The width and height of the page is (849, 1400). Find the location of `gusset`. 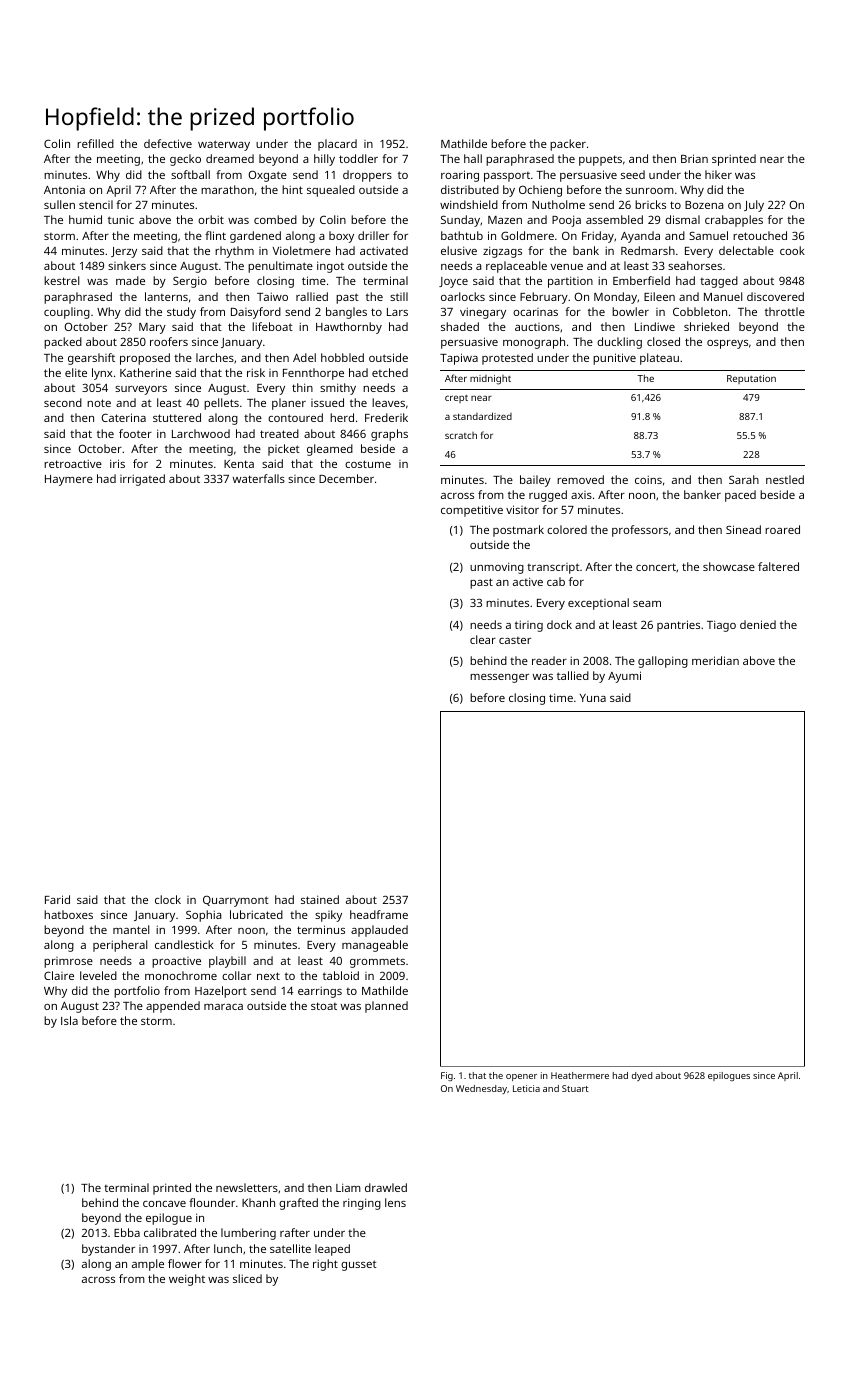

gusset is located at coordinates (359, 1265).
